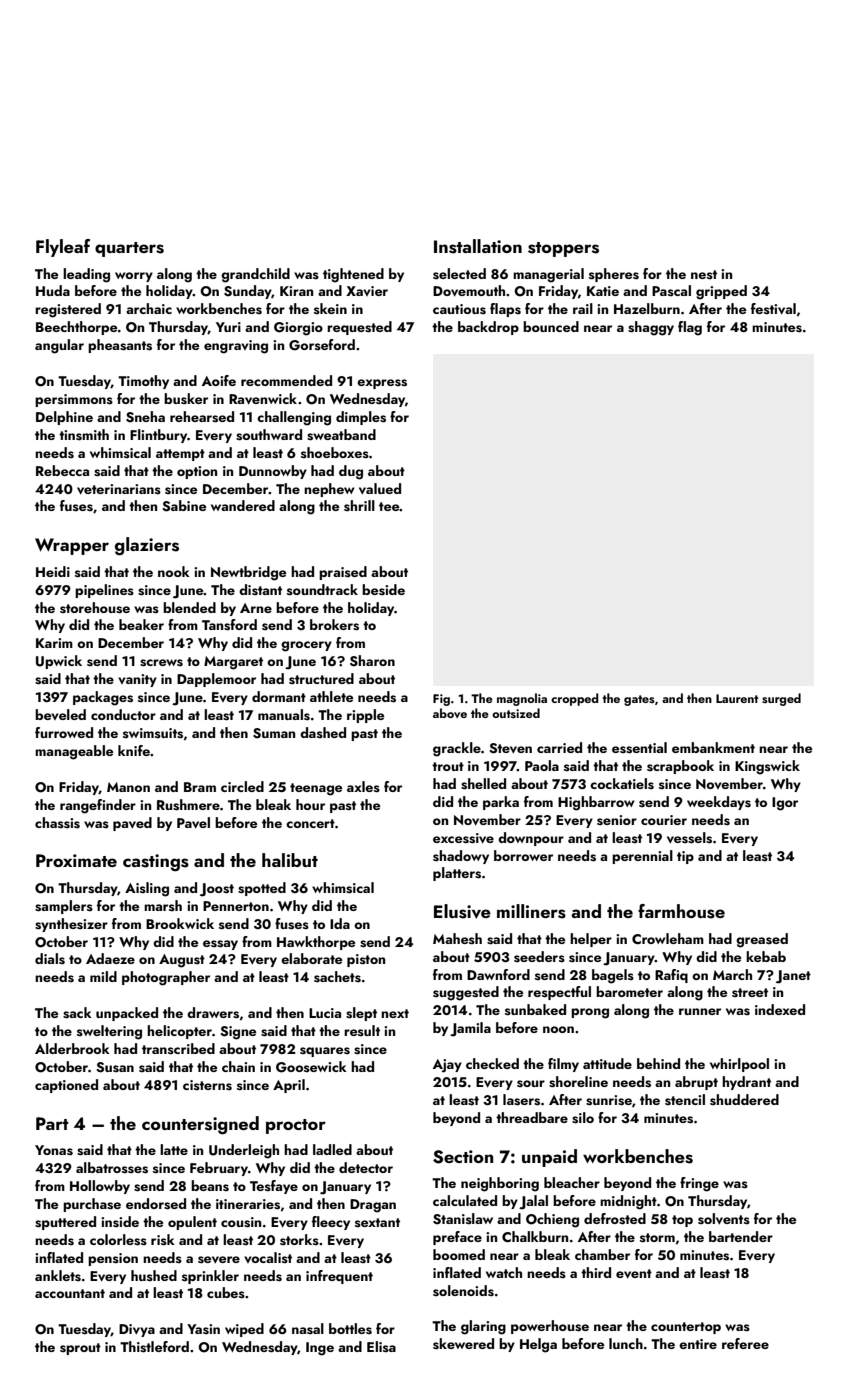 Image resolution: width=849 pixels, height=1400 pixels. Describe the element at coordinates (563, 249) in the screenshot. I see `stoppers` at that location.
